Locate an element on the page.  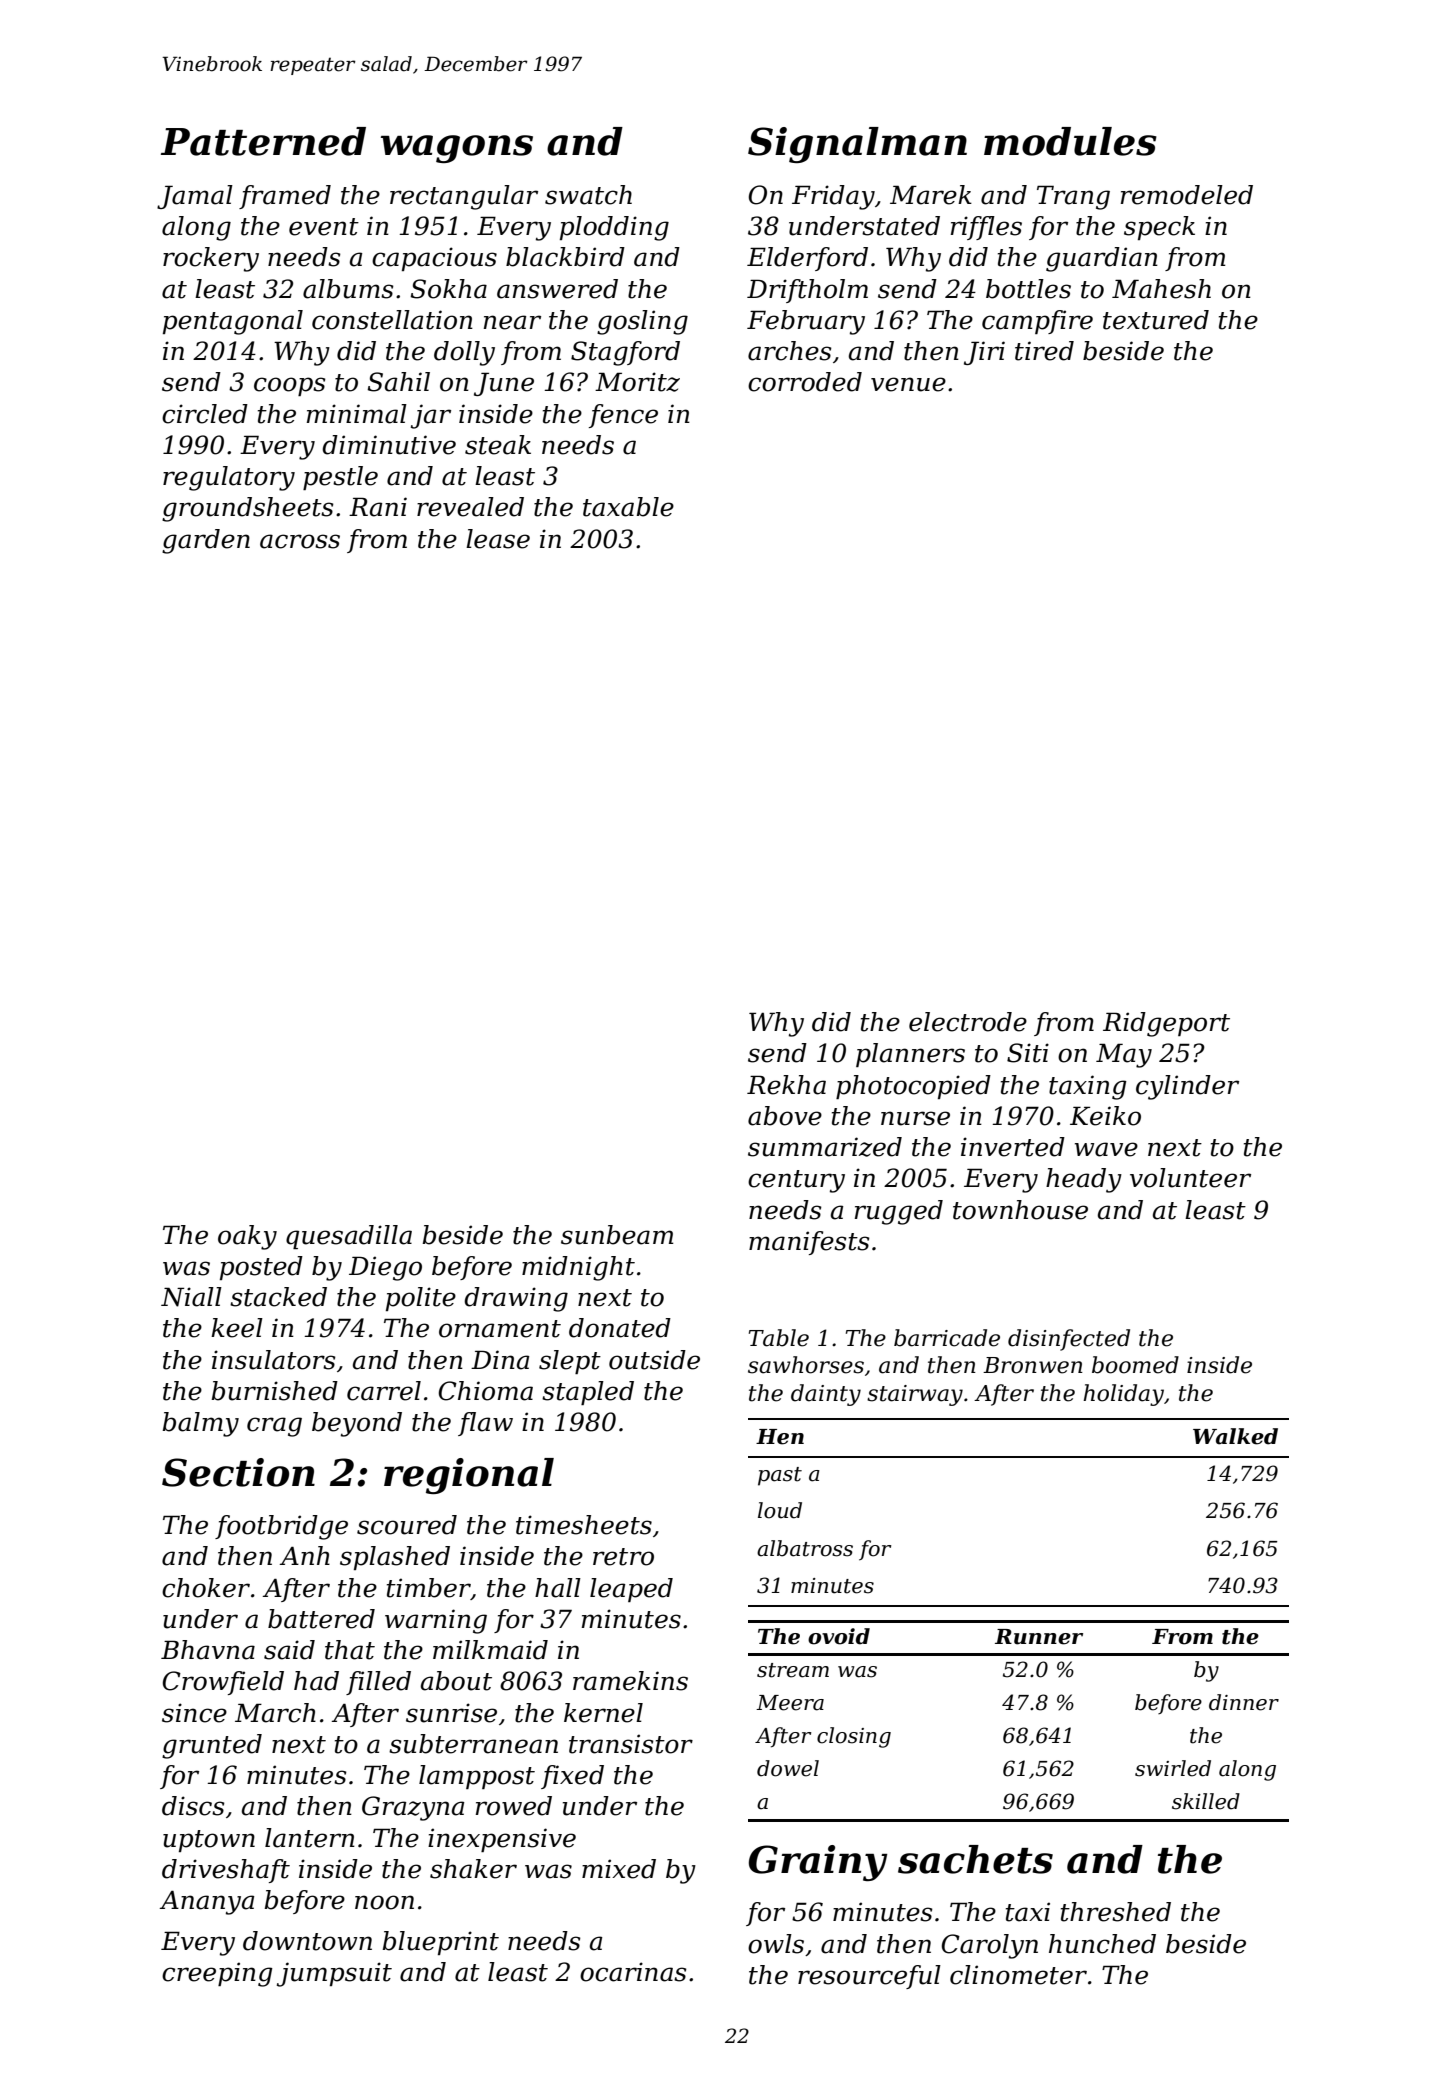
Jiri is located at coordinates (984, 353).
